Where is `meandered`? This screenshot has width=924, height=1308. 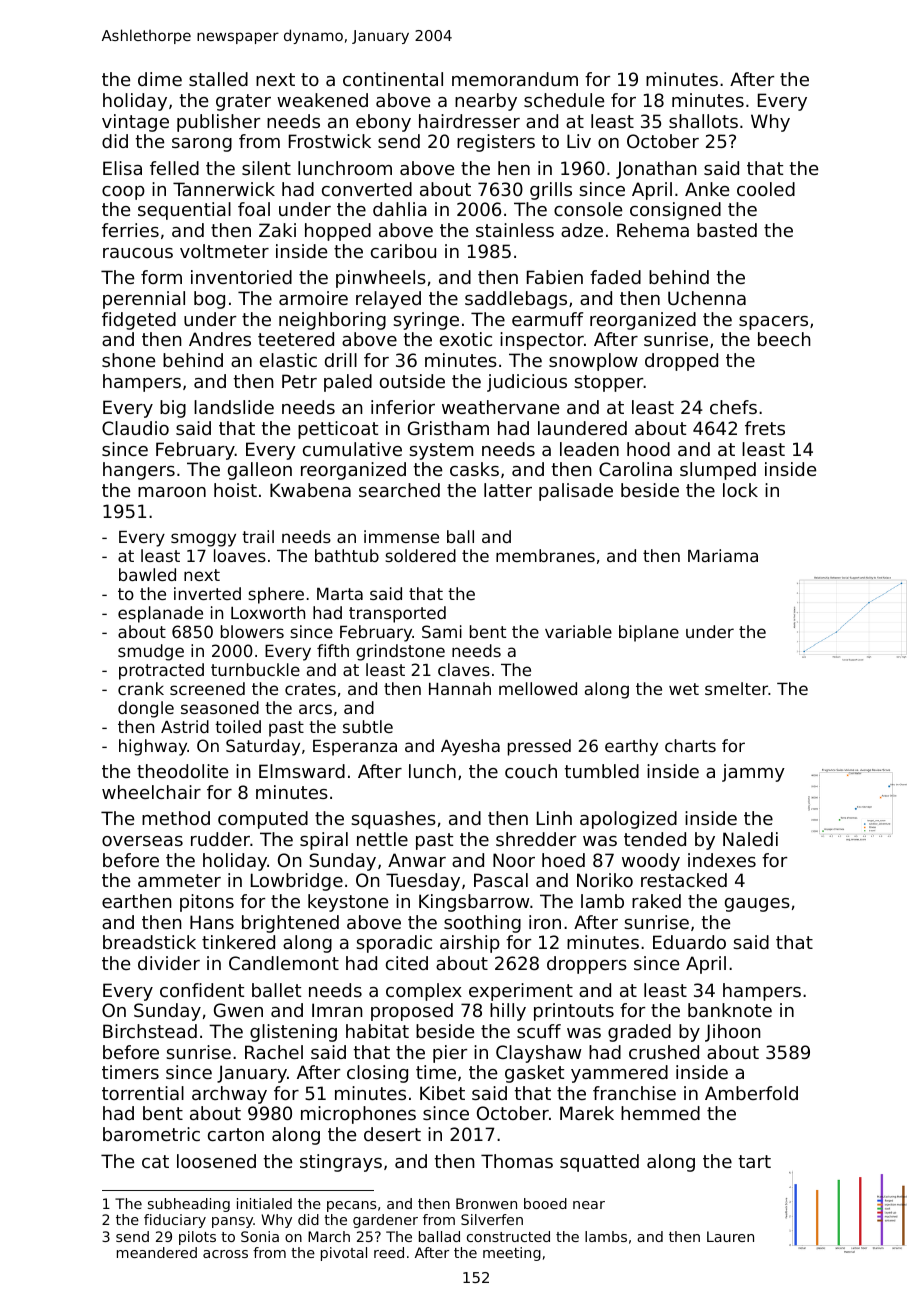
meandered is located at coordinates (157, 1252).
